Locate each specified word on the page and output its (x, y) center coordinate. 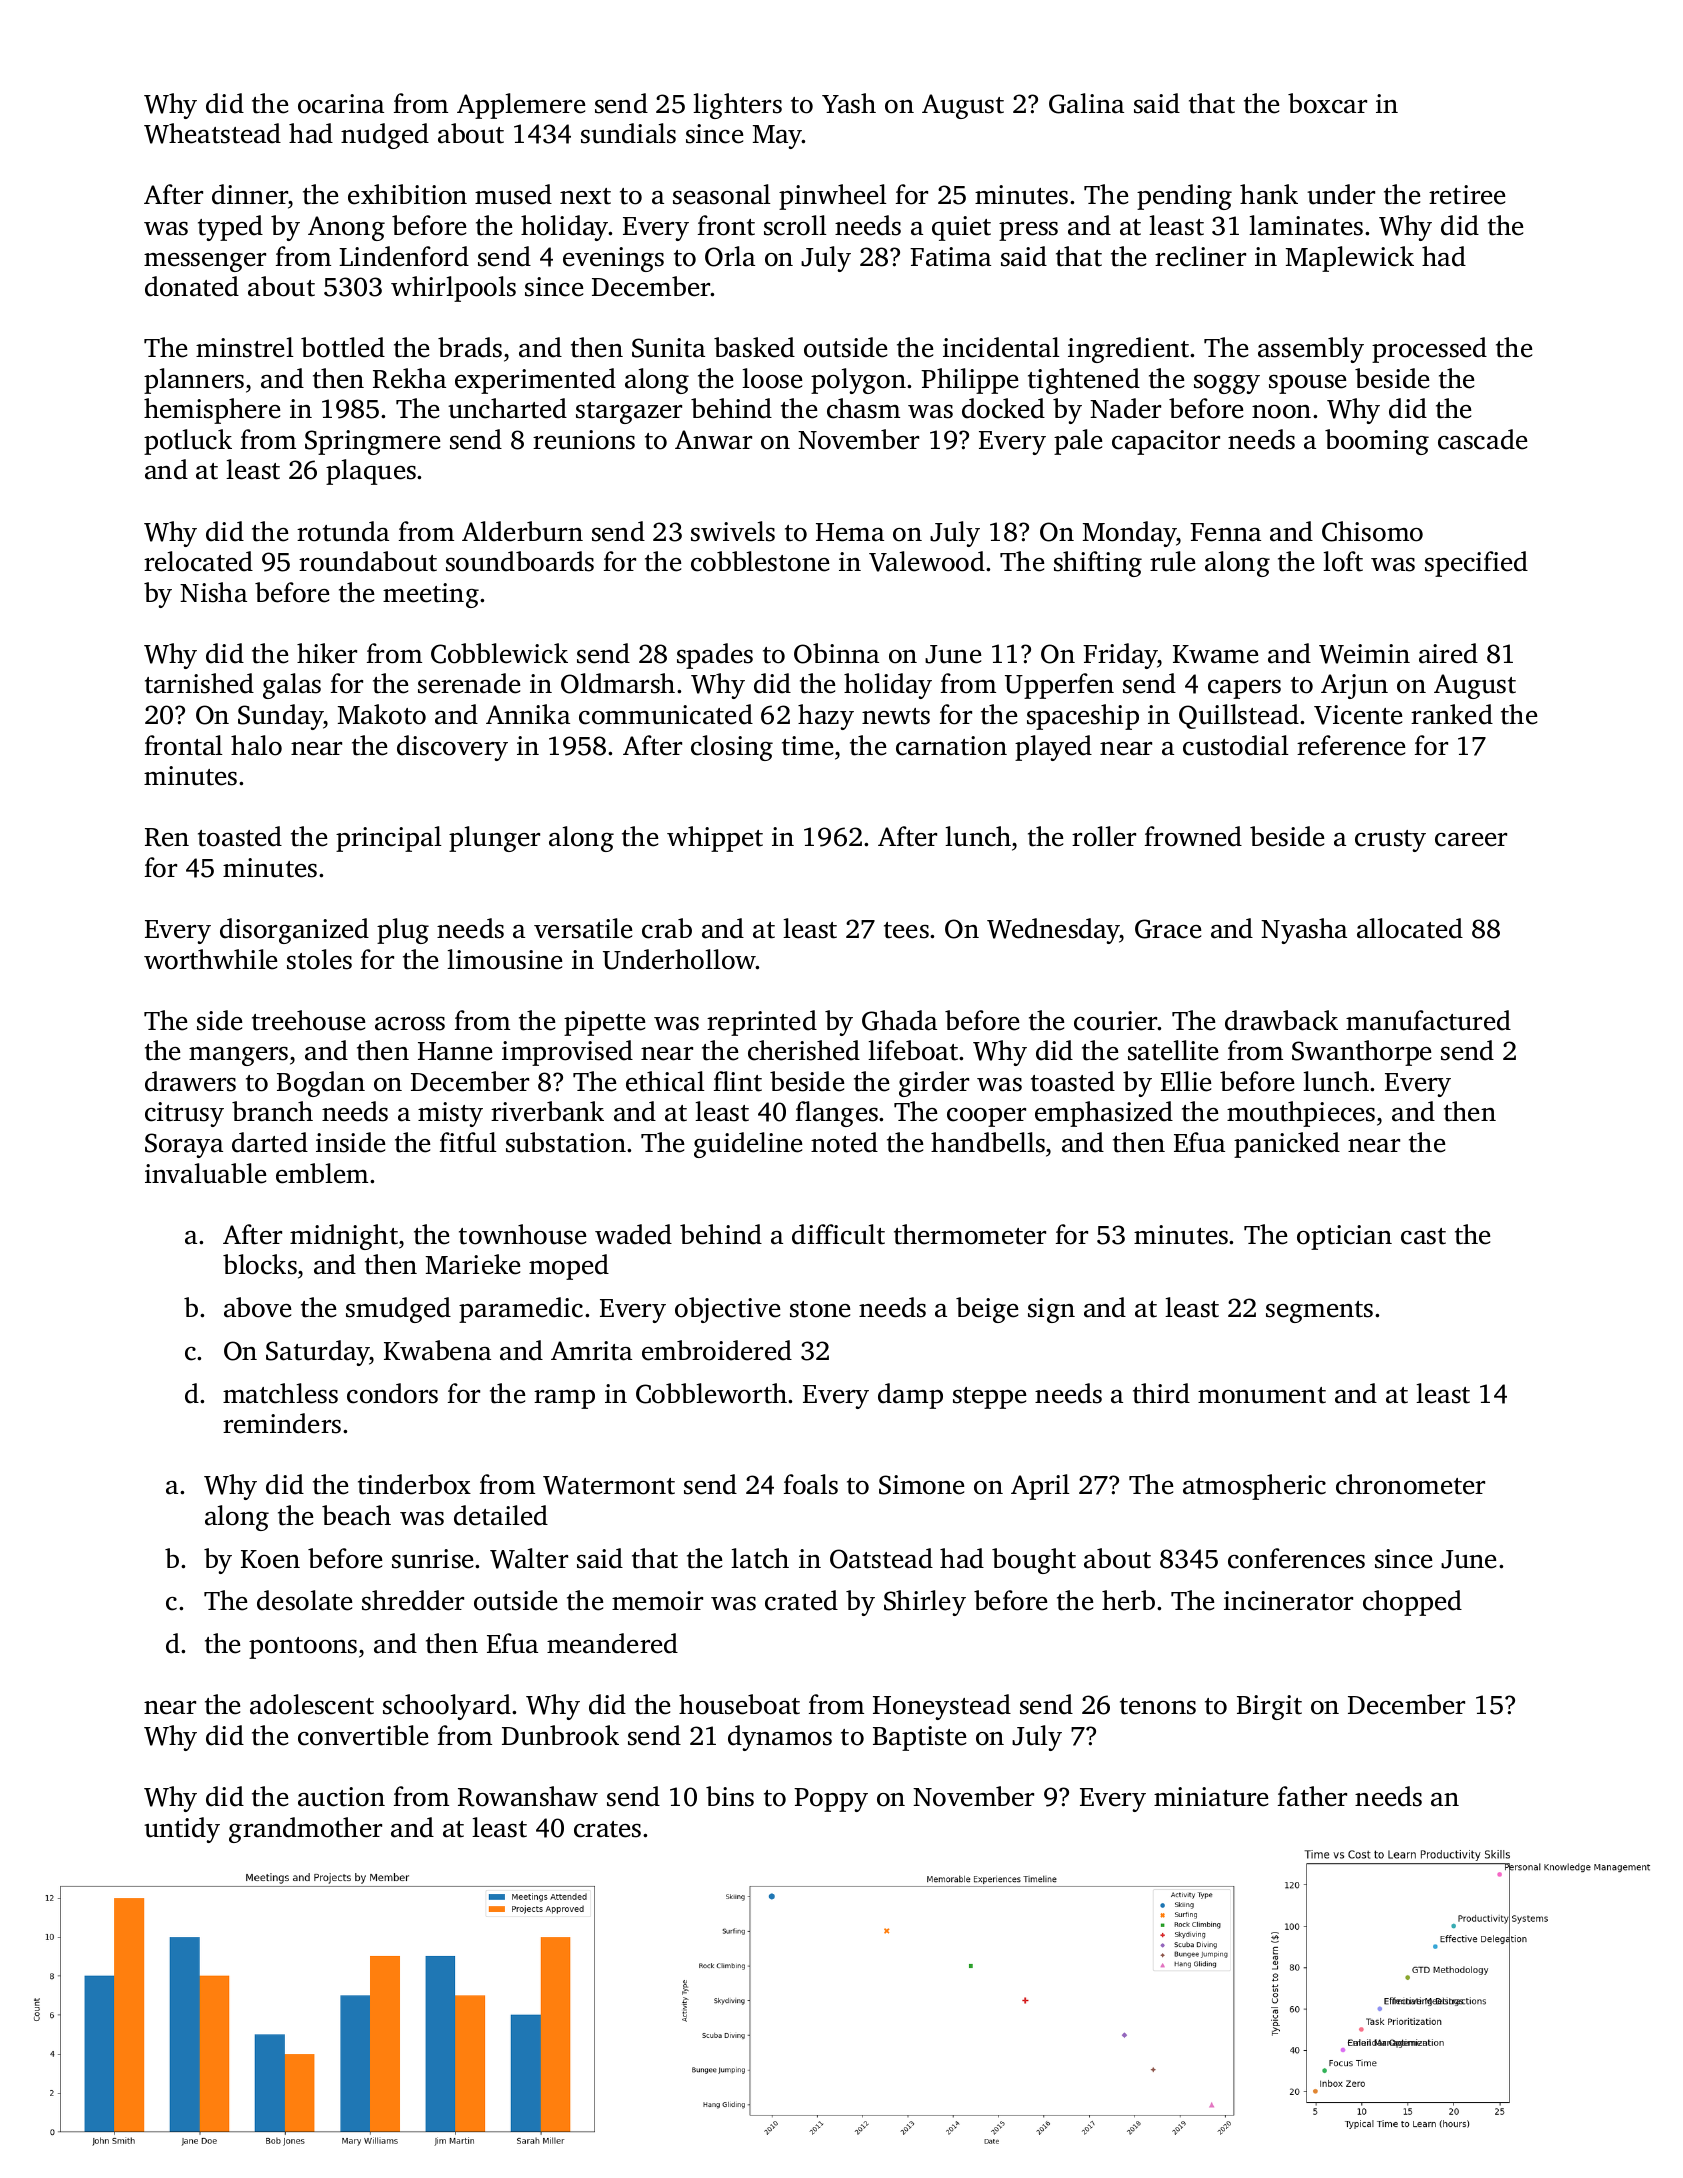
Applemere (521, 106)
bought (1034, 1561)
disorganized (294, 931)
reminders (282, 1423)
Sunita (668, 348)
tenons (1158, 1706)
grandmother (305, 1830)
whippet (715, 839)
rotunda (343, 531)
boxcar (1327, 103)
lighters (737, 106)
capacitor (1166, 442)
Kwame (1215, 654)
